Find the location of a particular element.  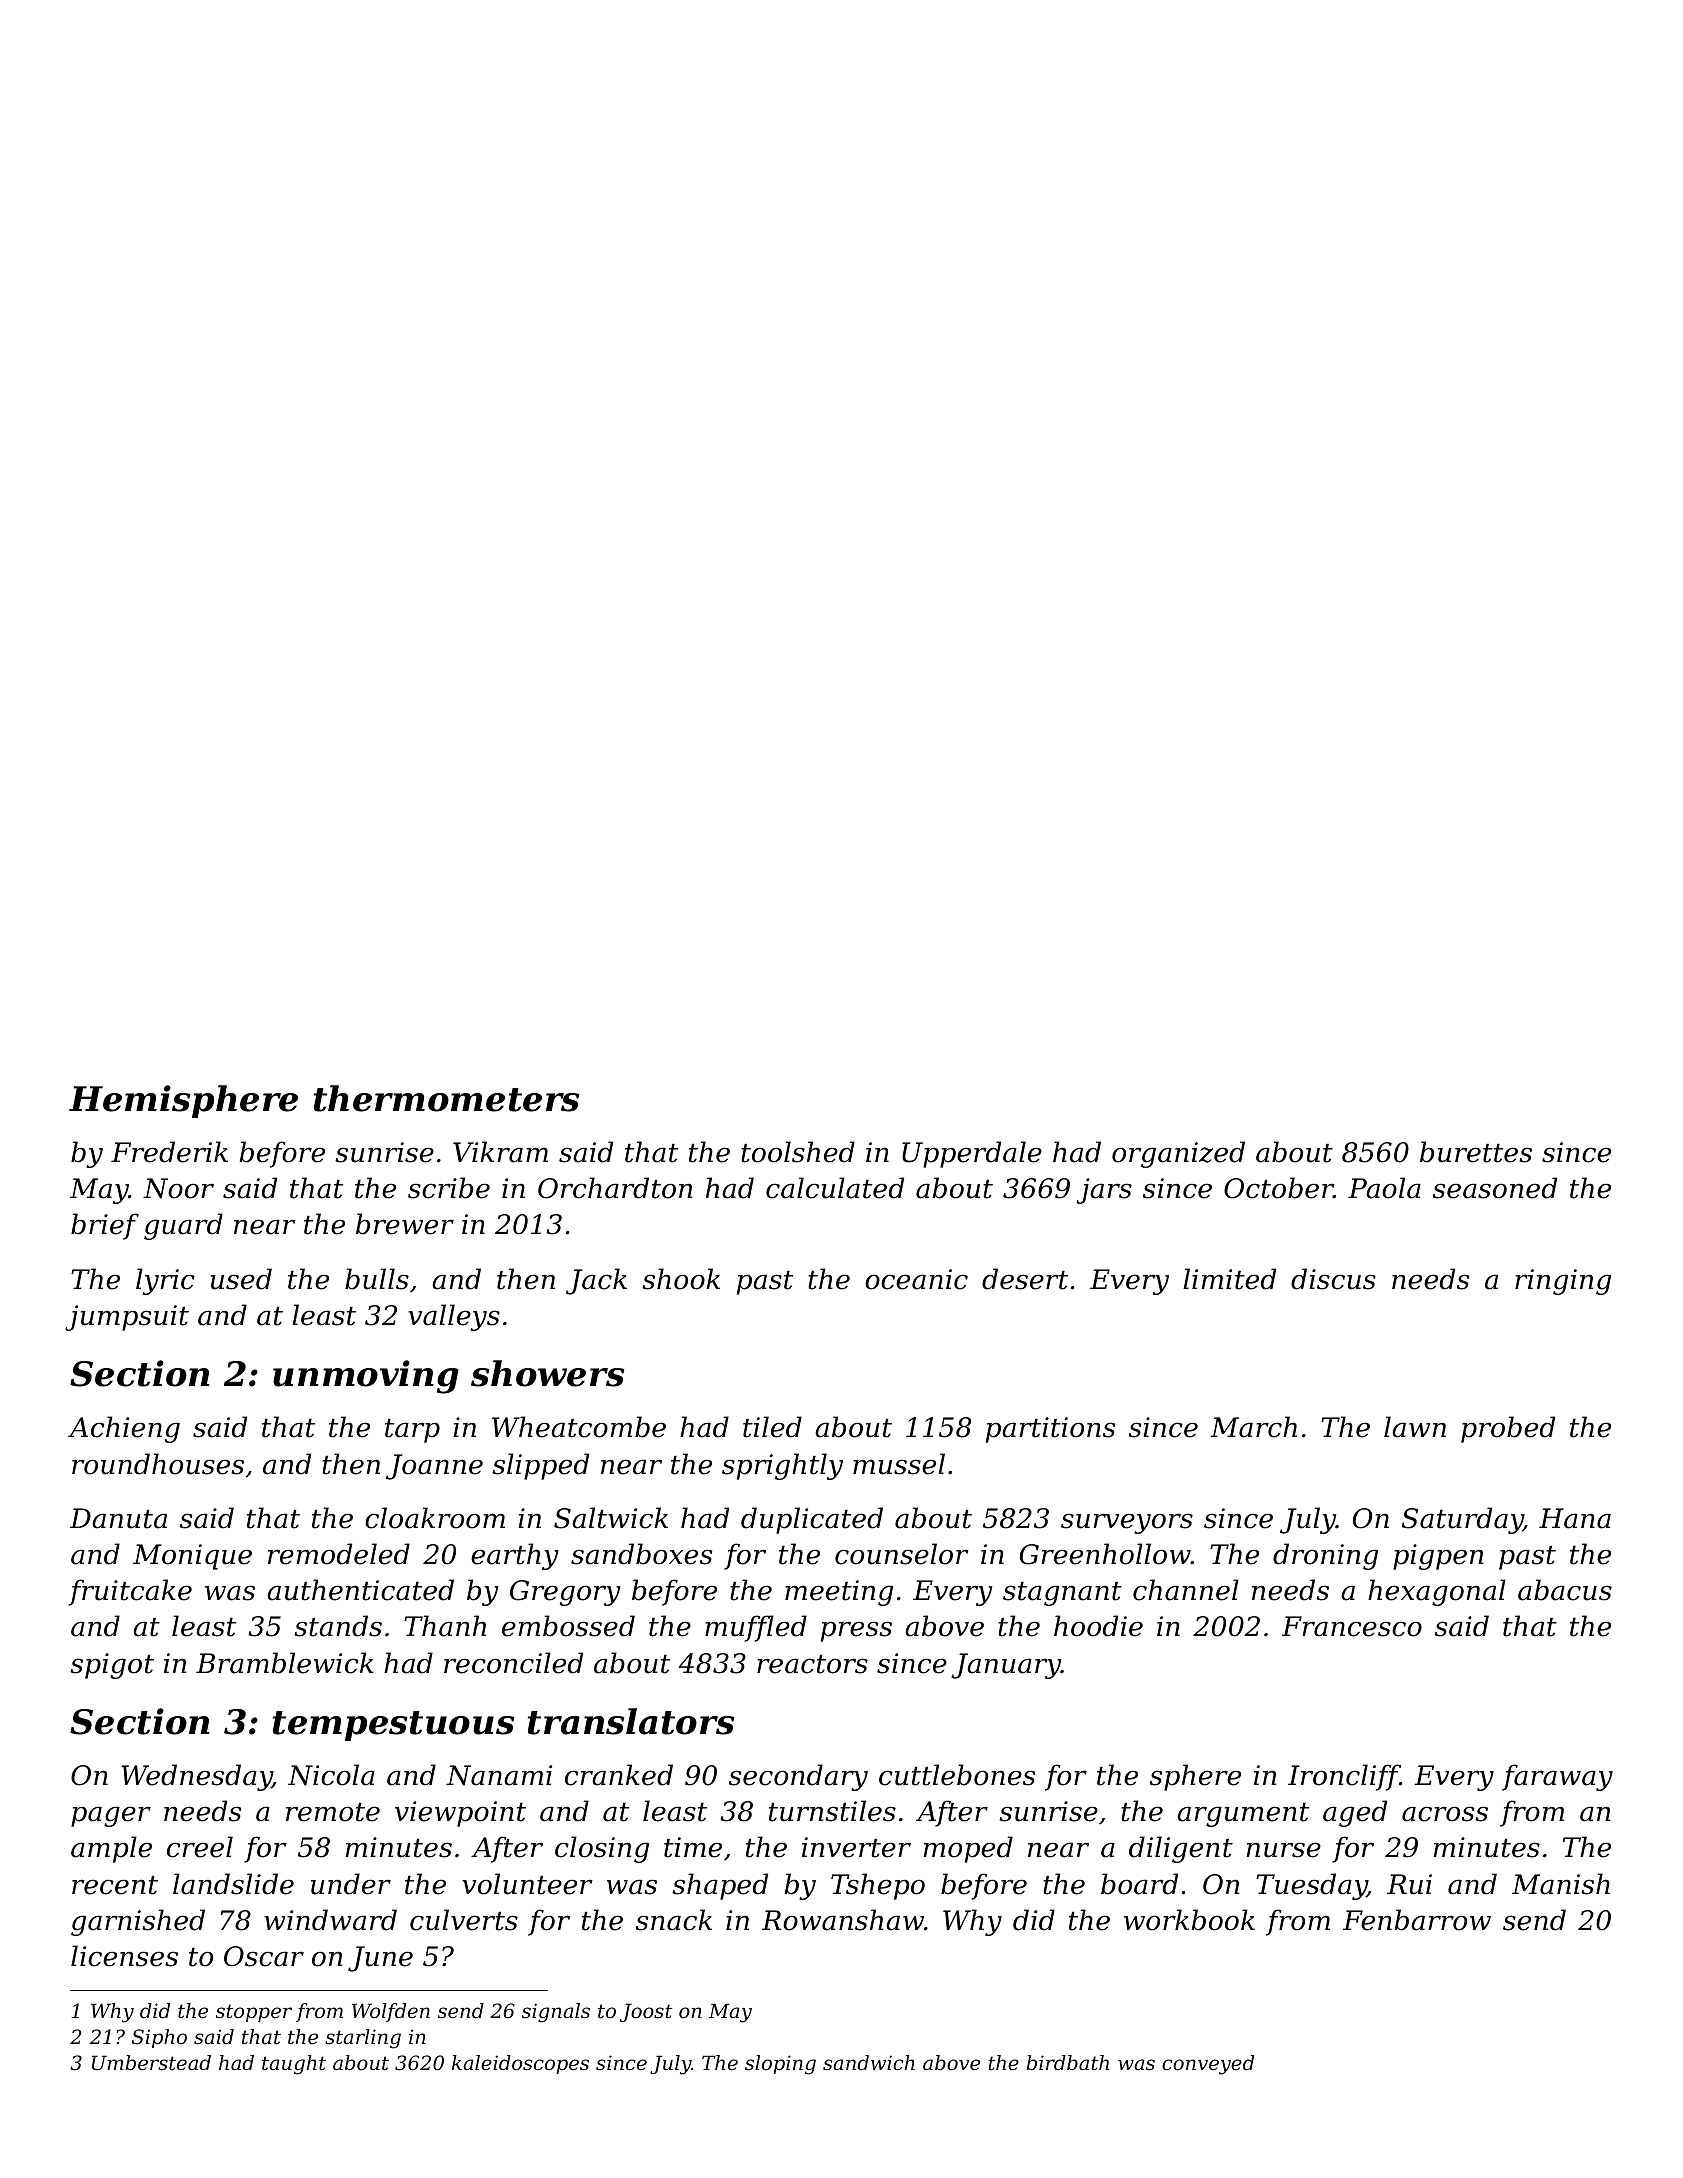

Francesco is located at coordinates (1352, 1626).
